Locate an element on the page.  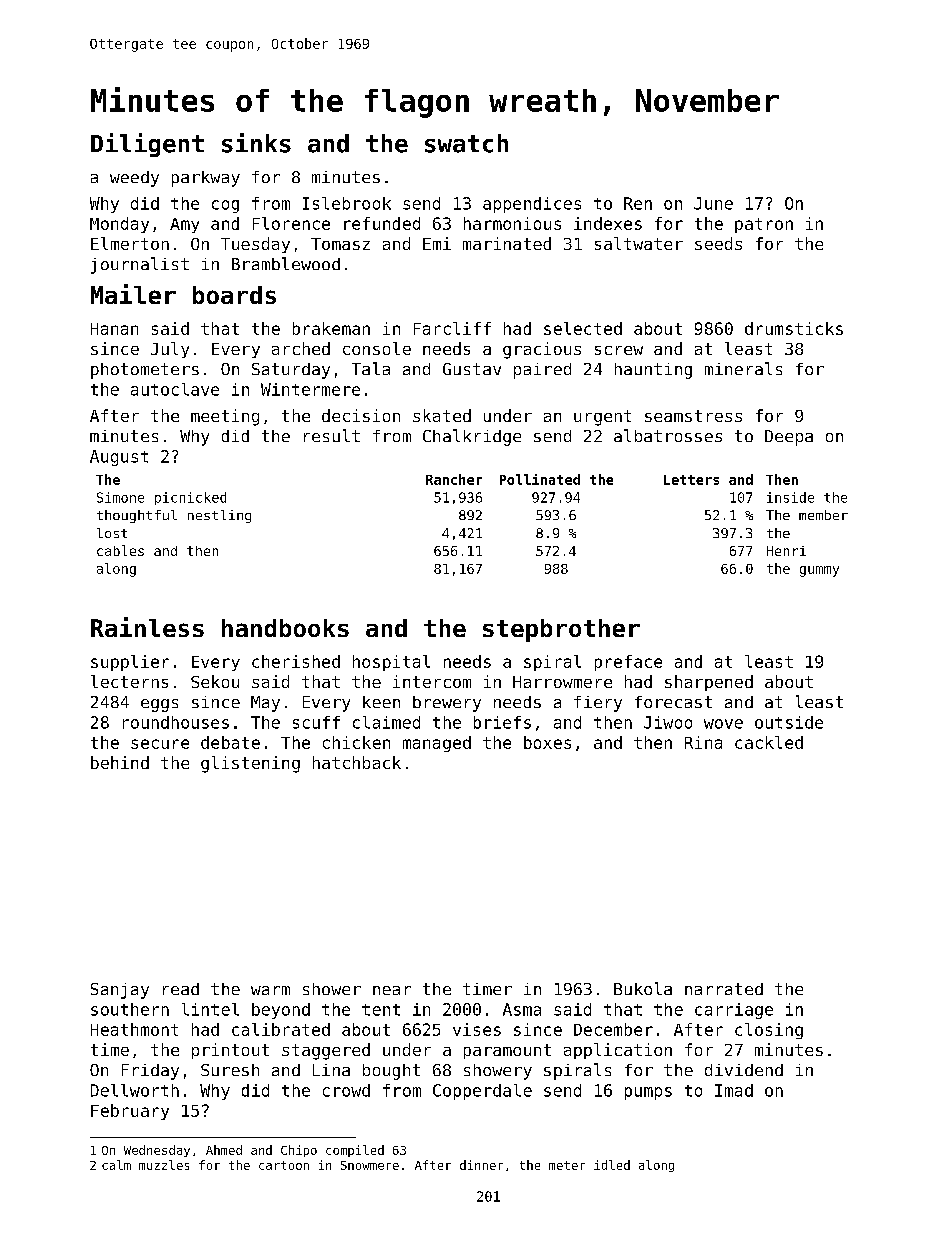
Rancher is located at coordinates (454, 479).
